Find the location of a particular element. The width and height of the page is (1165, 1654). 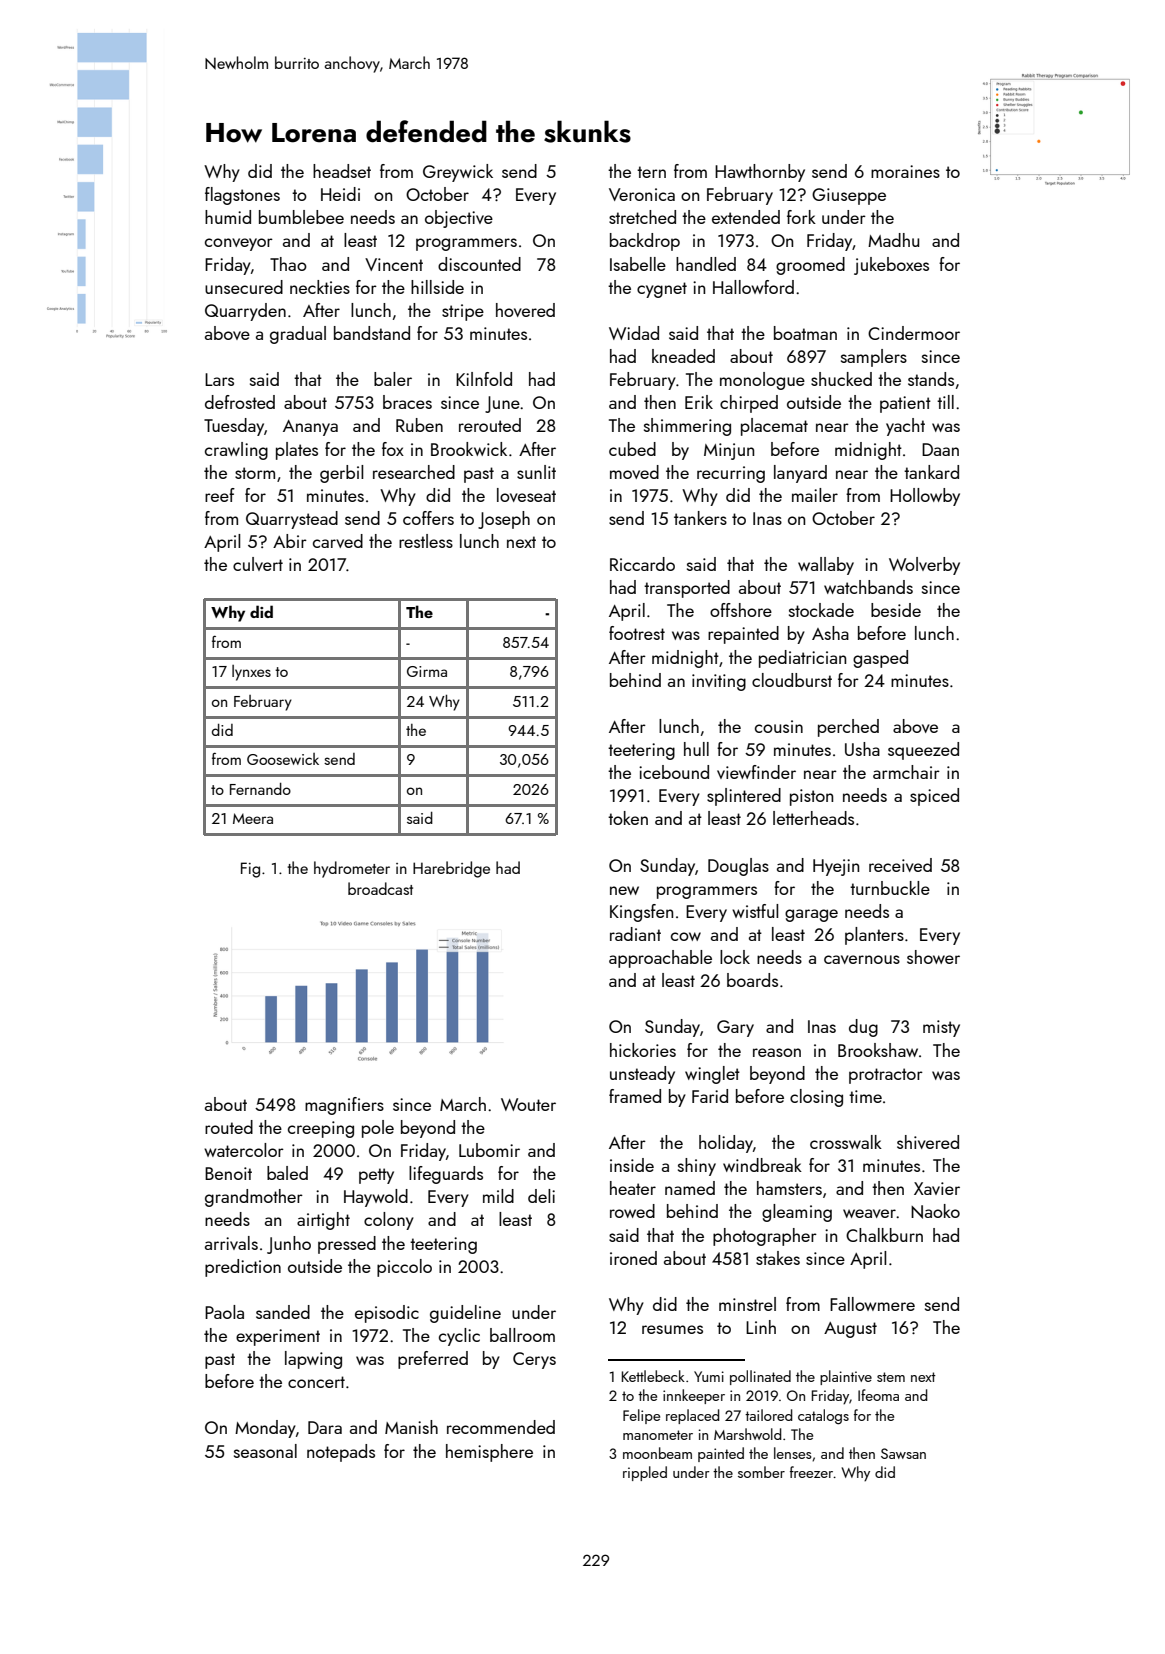

headset is located at coordinates (342, 171).
